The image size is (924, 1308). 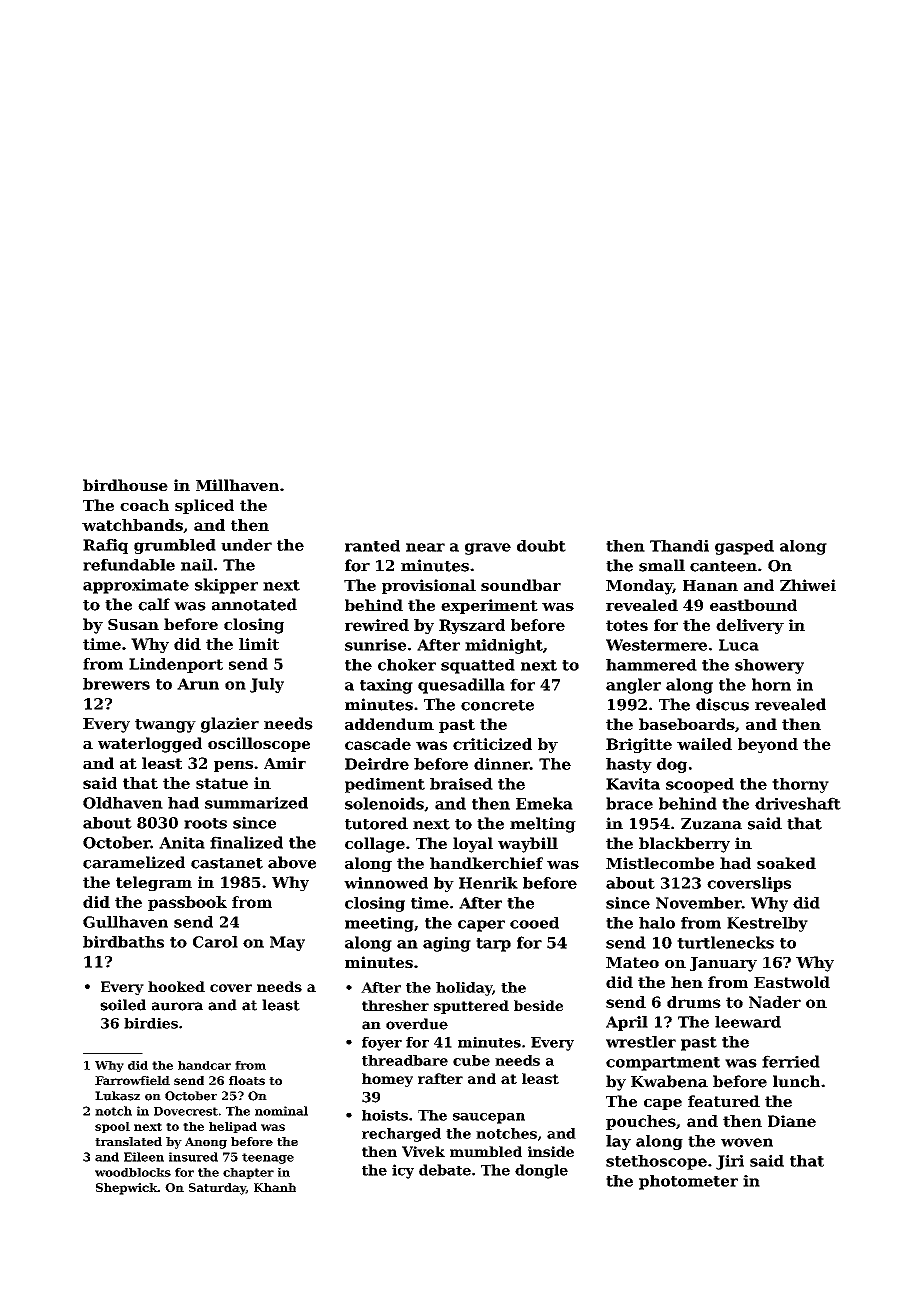 What do you see at coordinates (541, 546) in the document?
I see `doubt` at bounding box center [541, 546].
